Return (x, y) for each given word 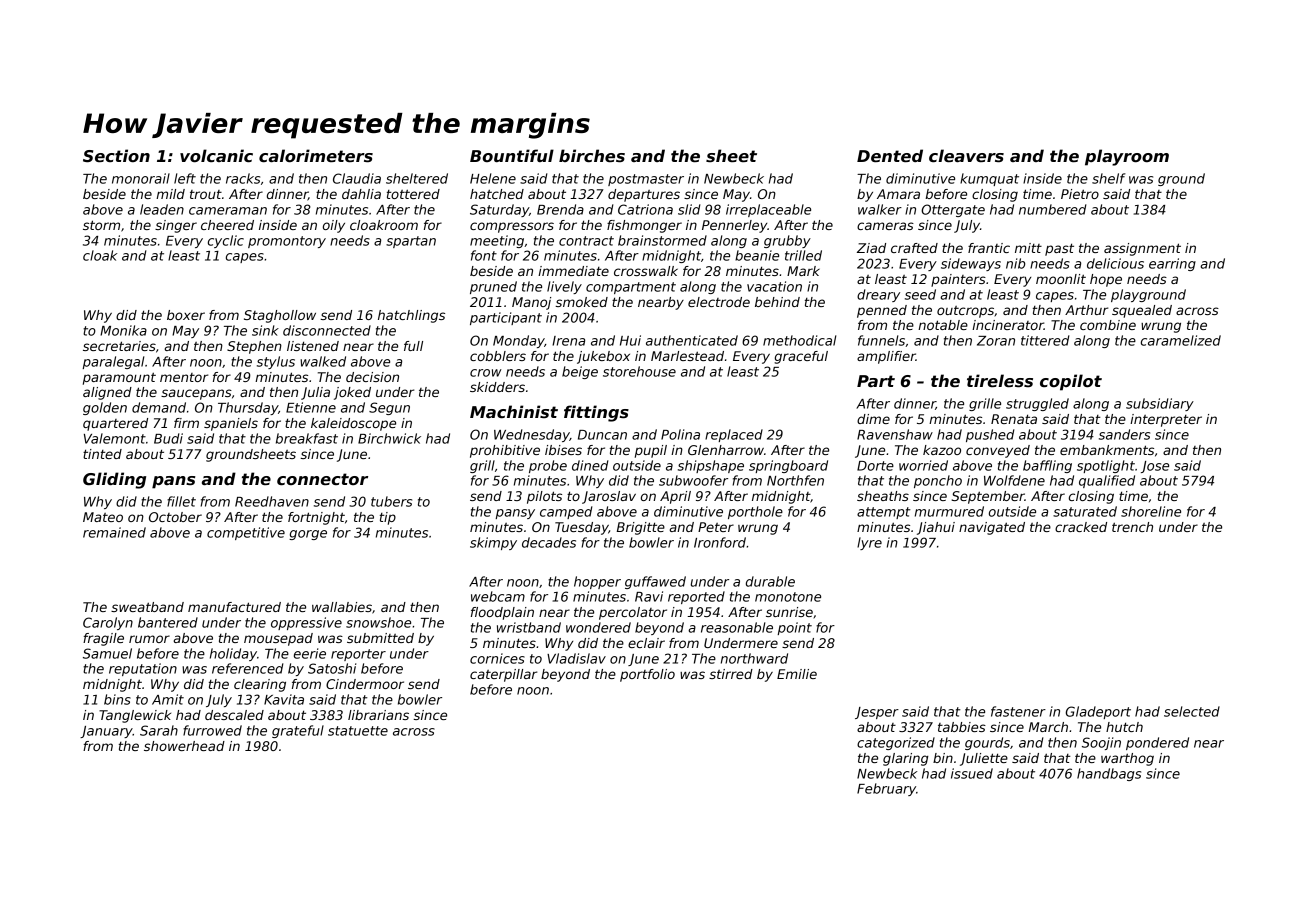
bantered (168, 622)
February (886, 789)
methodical (799, 340)
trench (1132, 527)
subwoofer (693, 480)
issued (972, 773)
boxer (186, 315)
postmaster (646, 180)
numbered (1052, 209)
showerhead (184, 746)
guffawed (655, 582)
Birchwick (389, 438)
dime (873, 419)
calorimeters (316, 156)
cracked (1081, 527)
